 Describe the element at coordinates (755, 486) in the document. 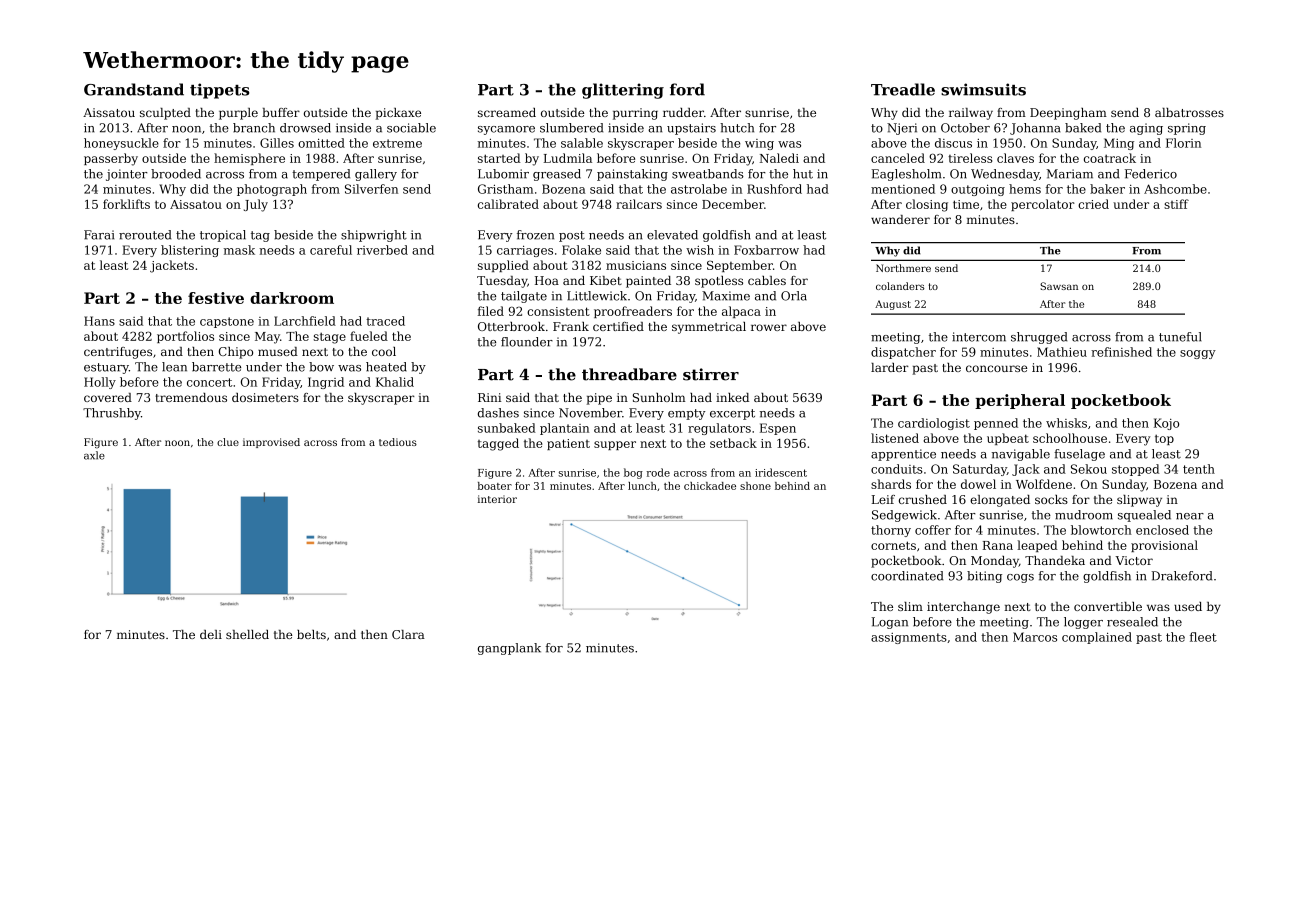

I see `shone` at that location.
